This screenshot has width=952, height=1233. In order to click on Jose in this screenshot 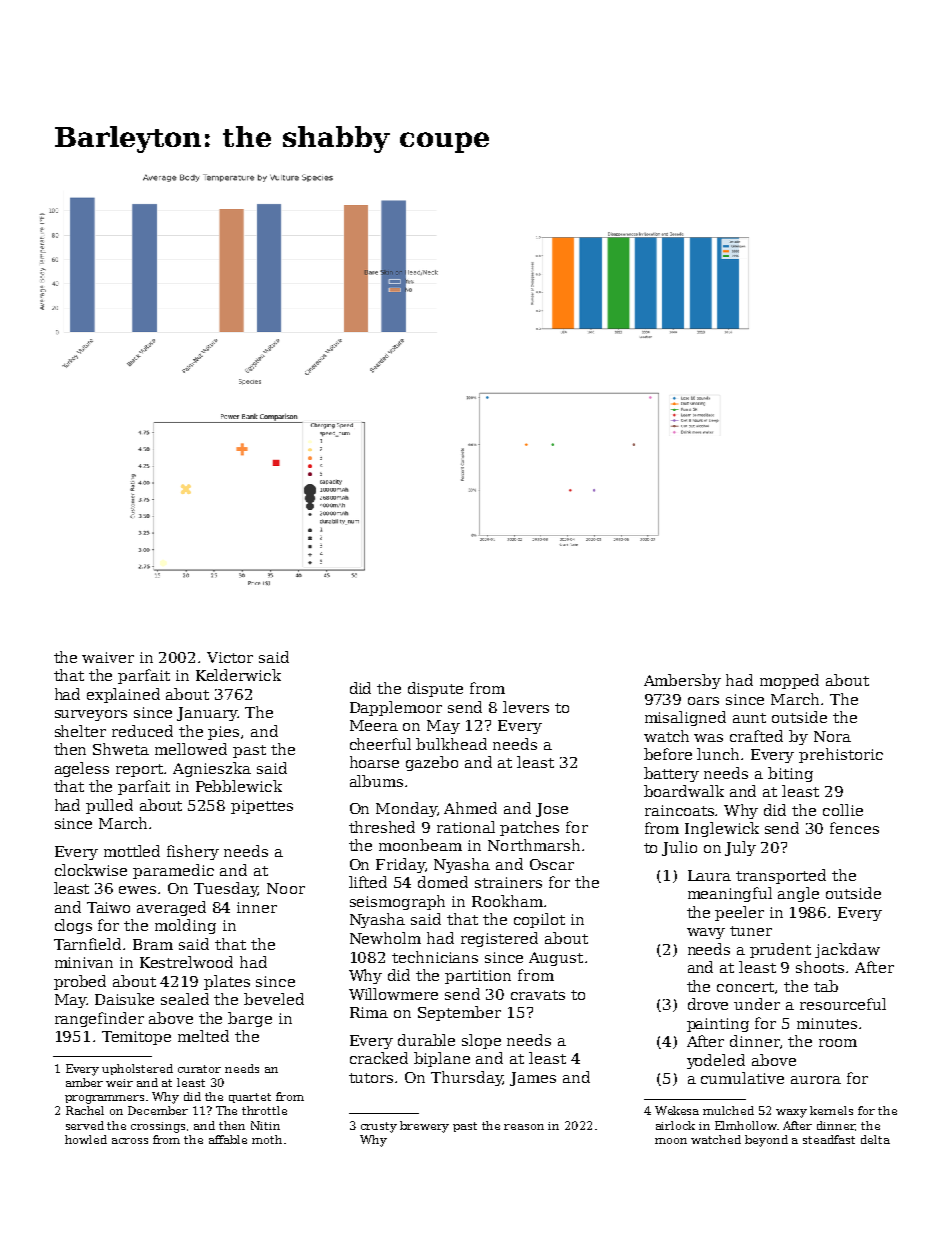, I will do `click(552, 810)`.
